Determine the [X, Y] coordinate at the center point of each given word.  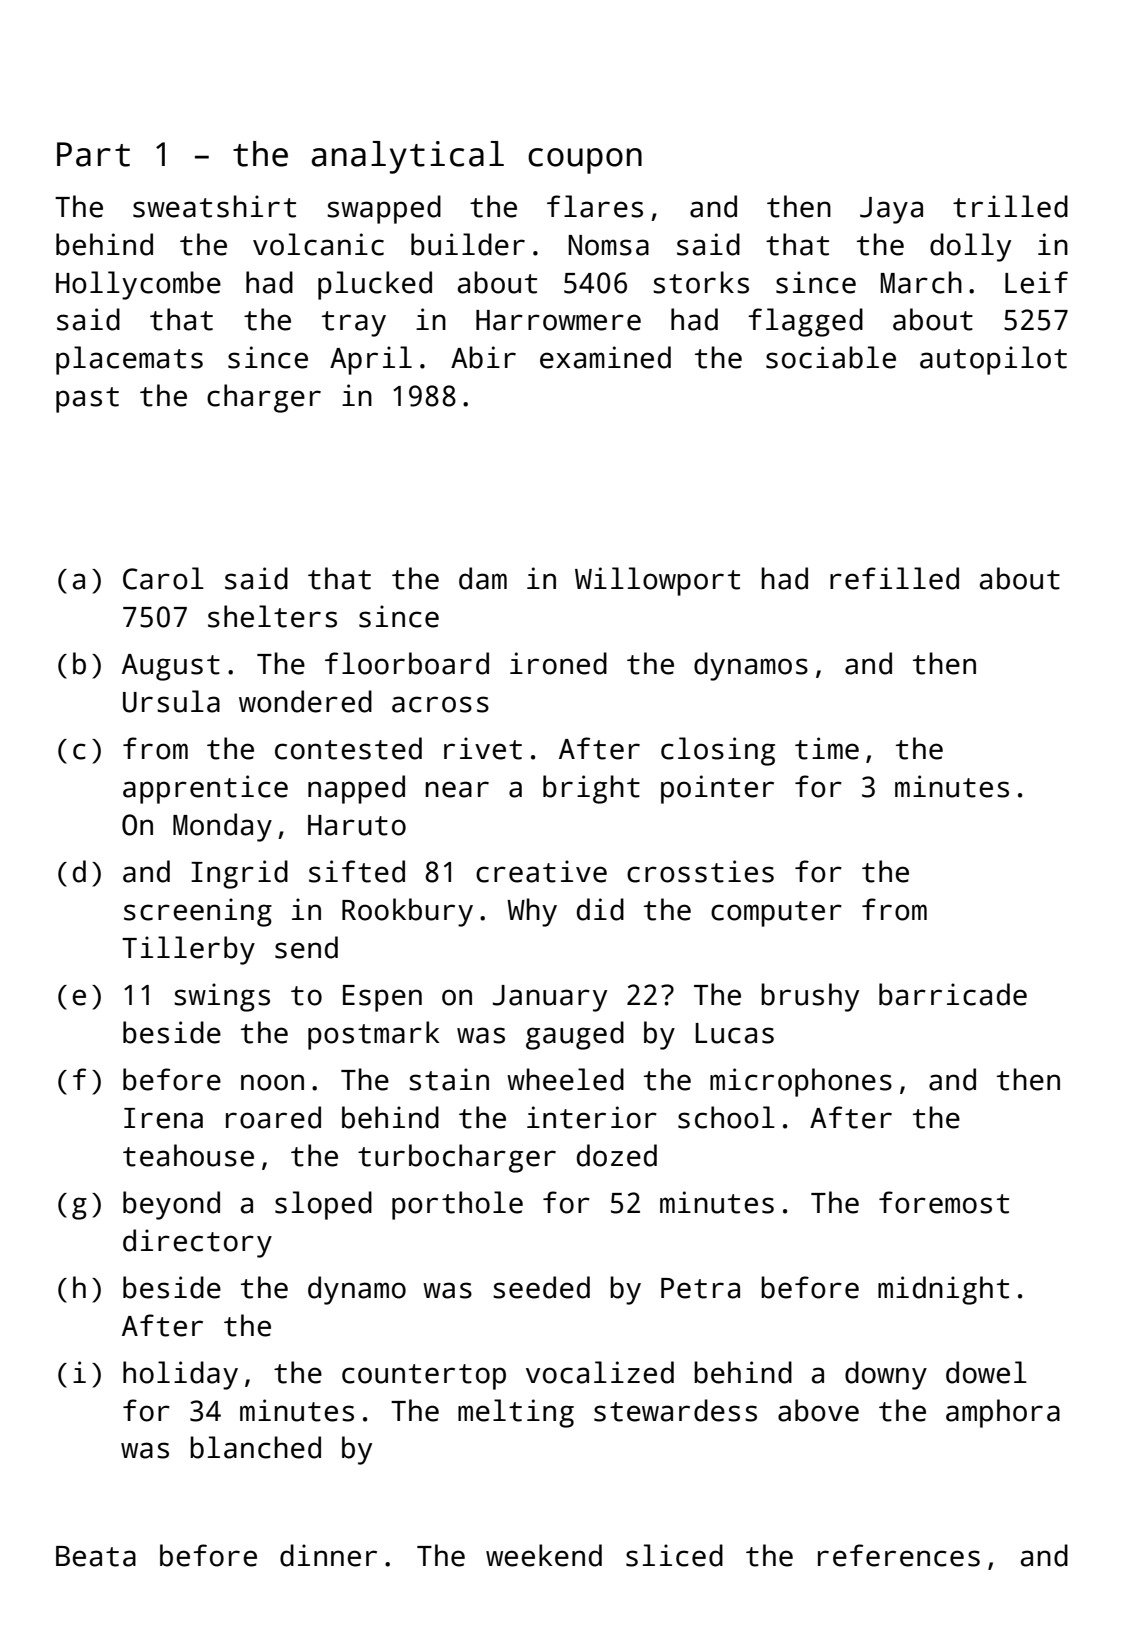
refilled [894, 578]
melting [516, 1413]
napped [356, 789]
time [827, 748]
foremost [944, 1202]
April [371, 360]
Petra [700, 1288]
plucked [375, 285]
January [550, 998]
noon [272, 1082]
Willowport [657, 581]
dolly [970, 247]
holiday [180, 1375]
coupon [585, 161]
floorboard [407, 663]
